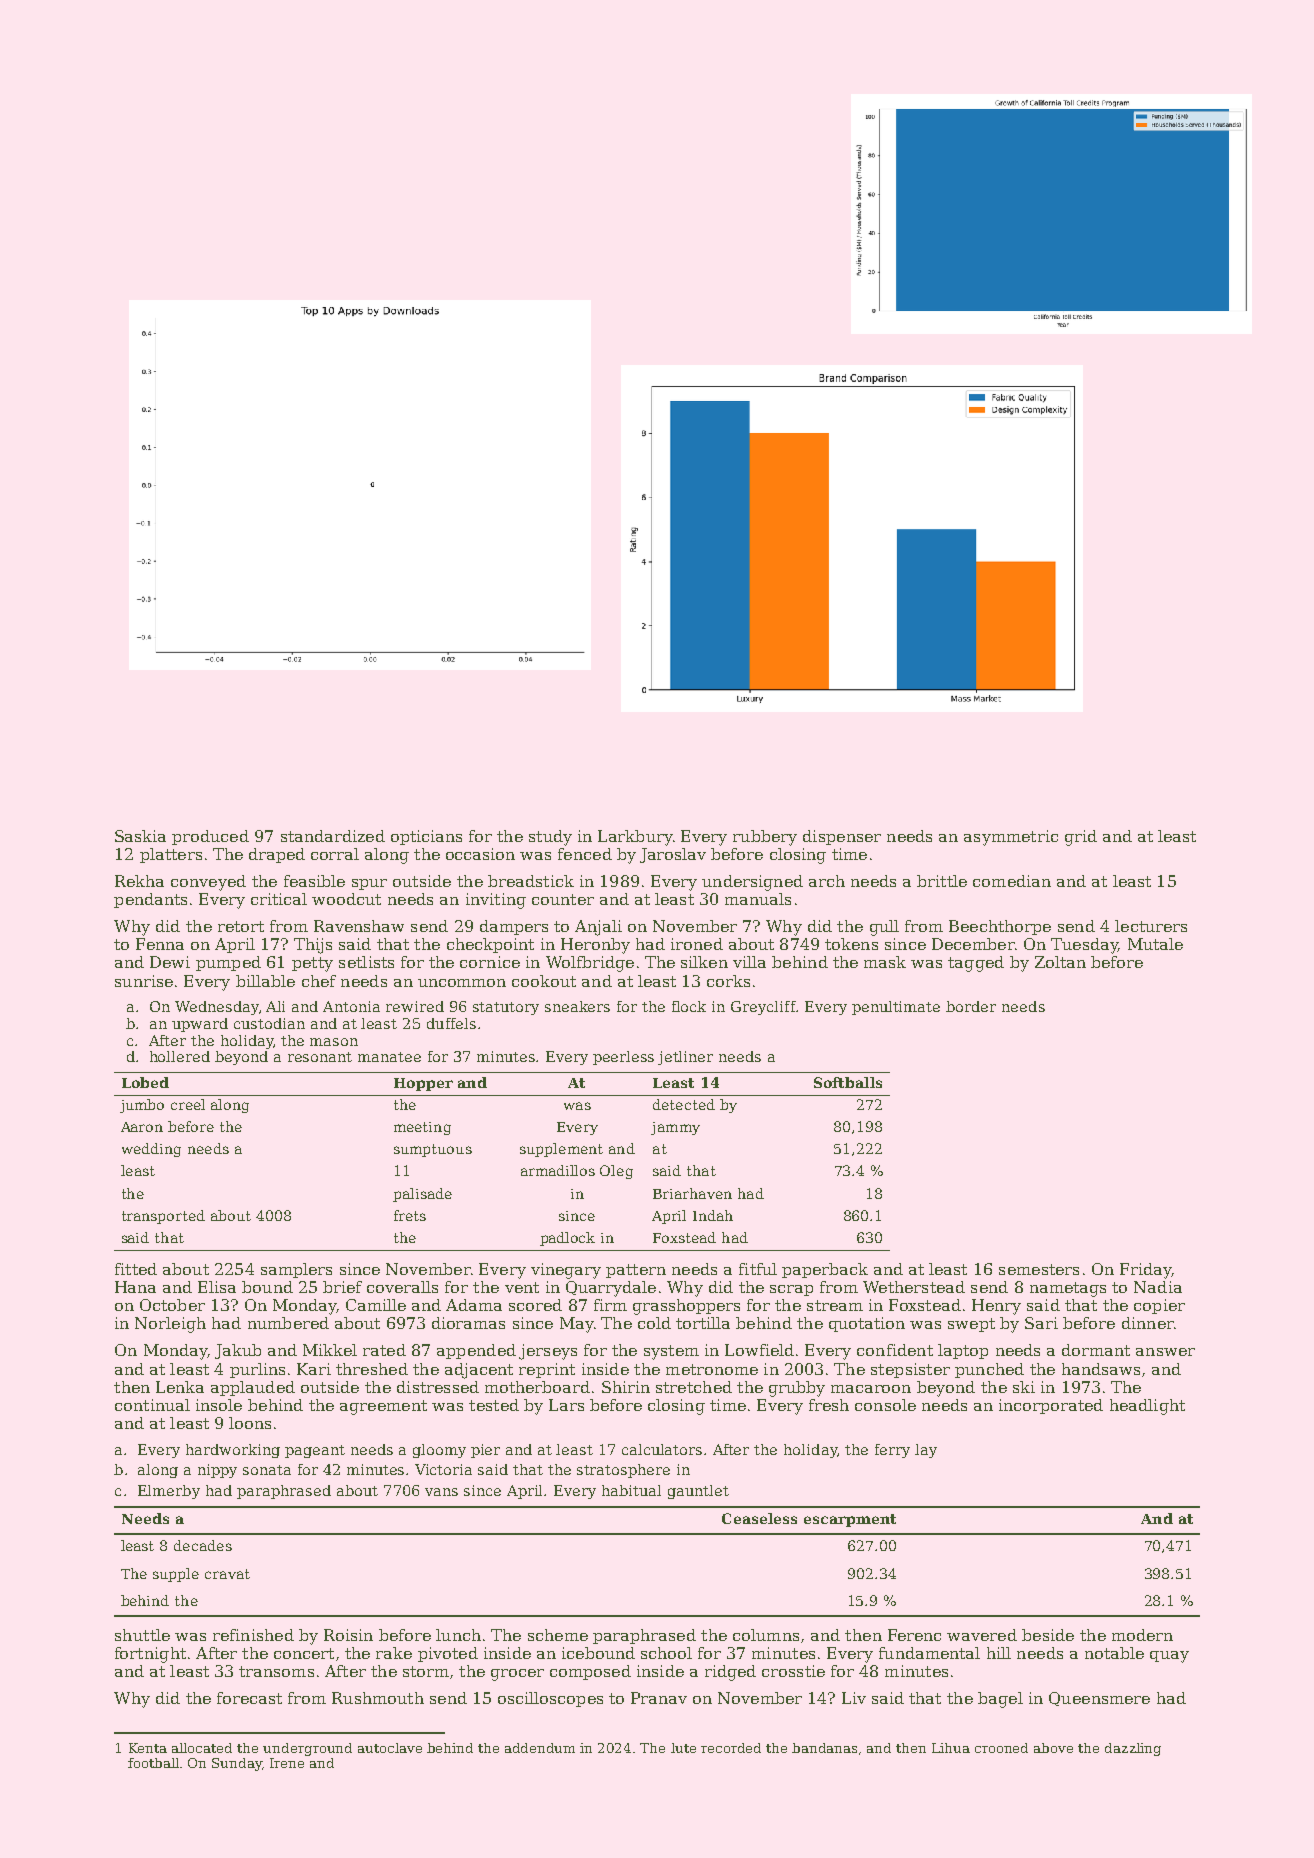 Image resolution: width=1314 pixels, height=1858 pixels. Describe the element at coordinates (135, 1287) in the document. I see `Hana` at that location.
